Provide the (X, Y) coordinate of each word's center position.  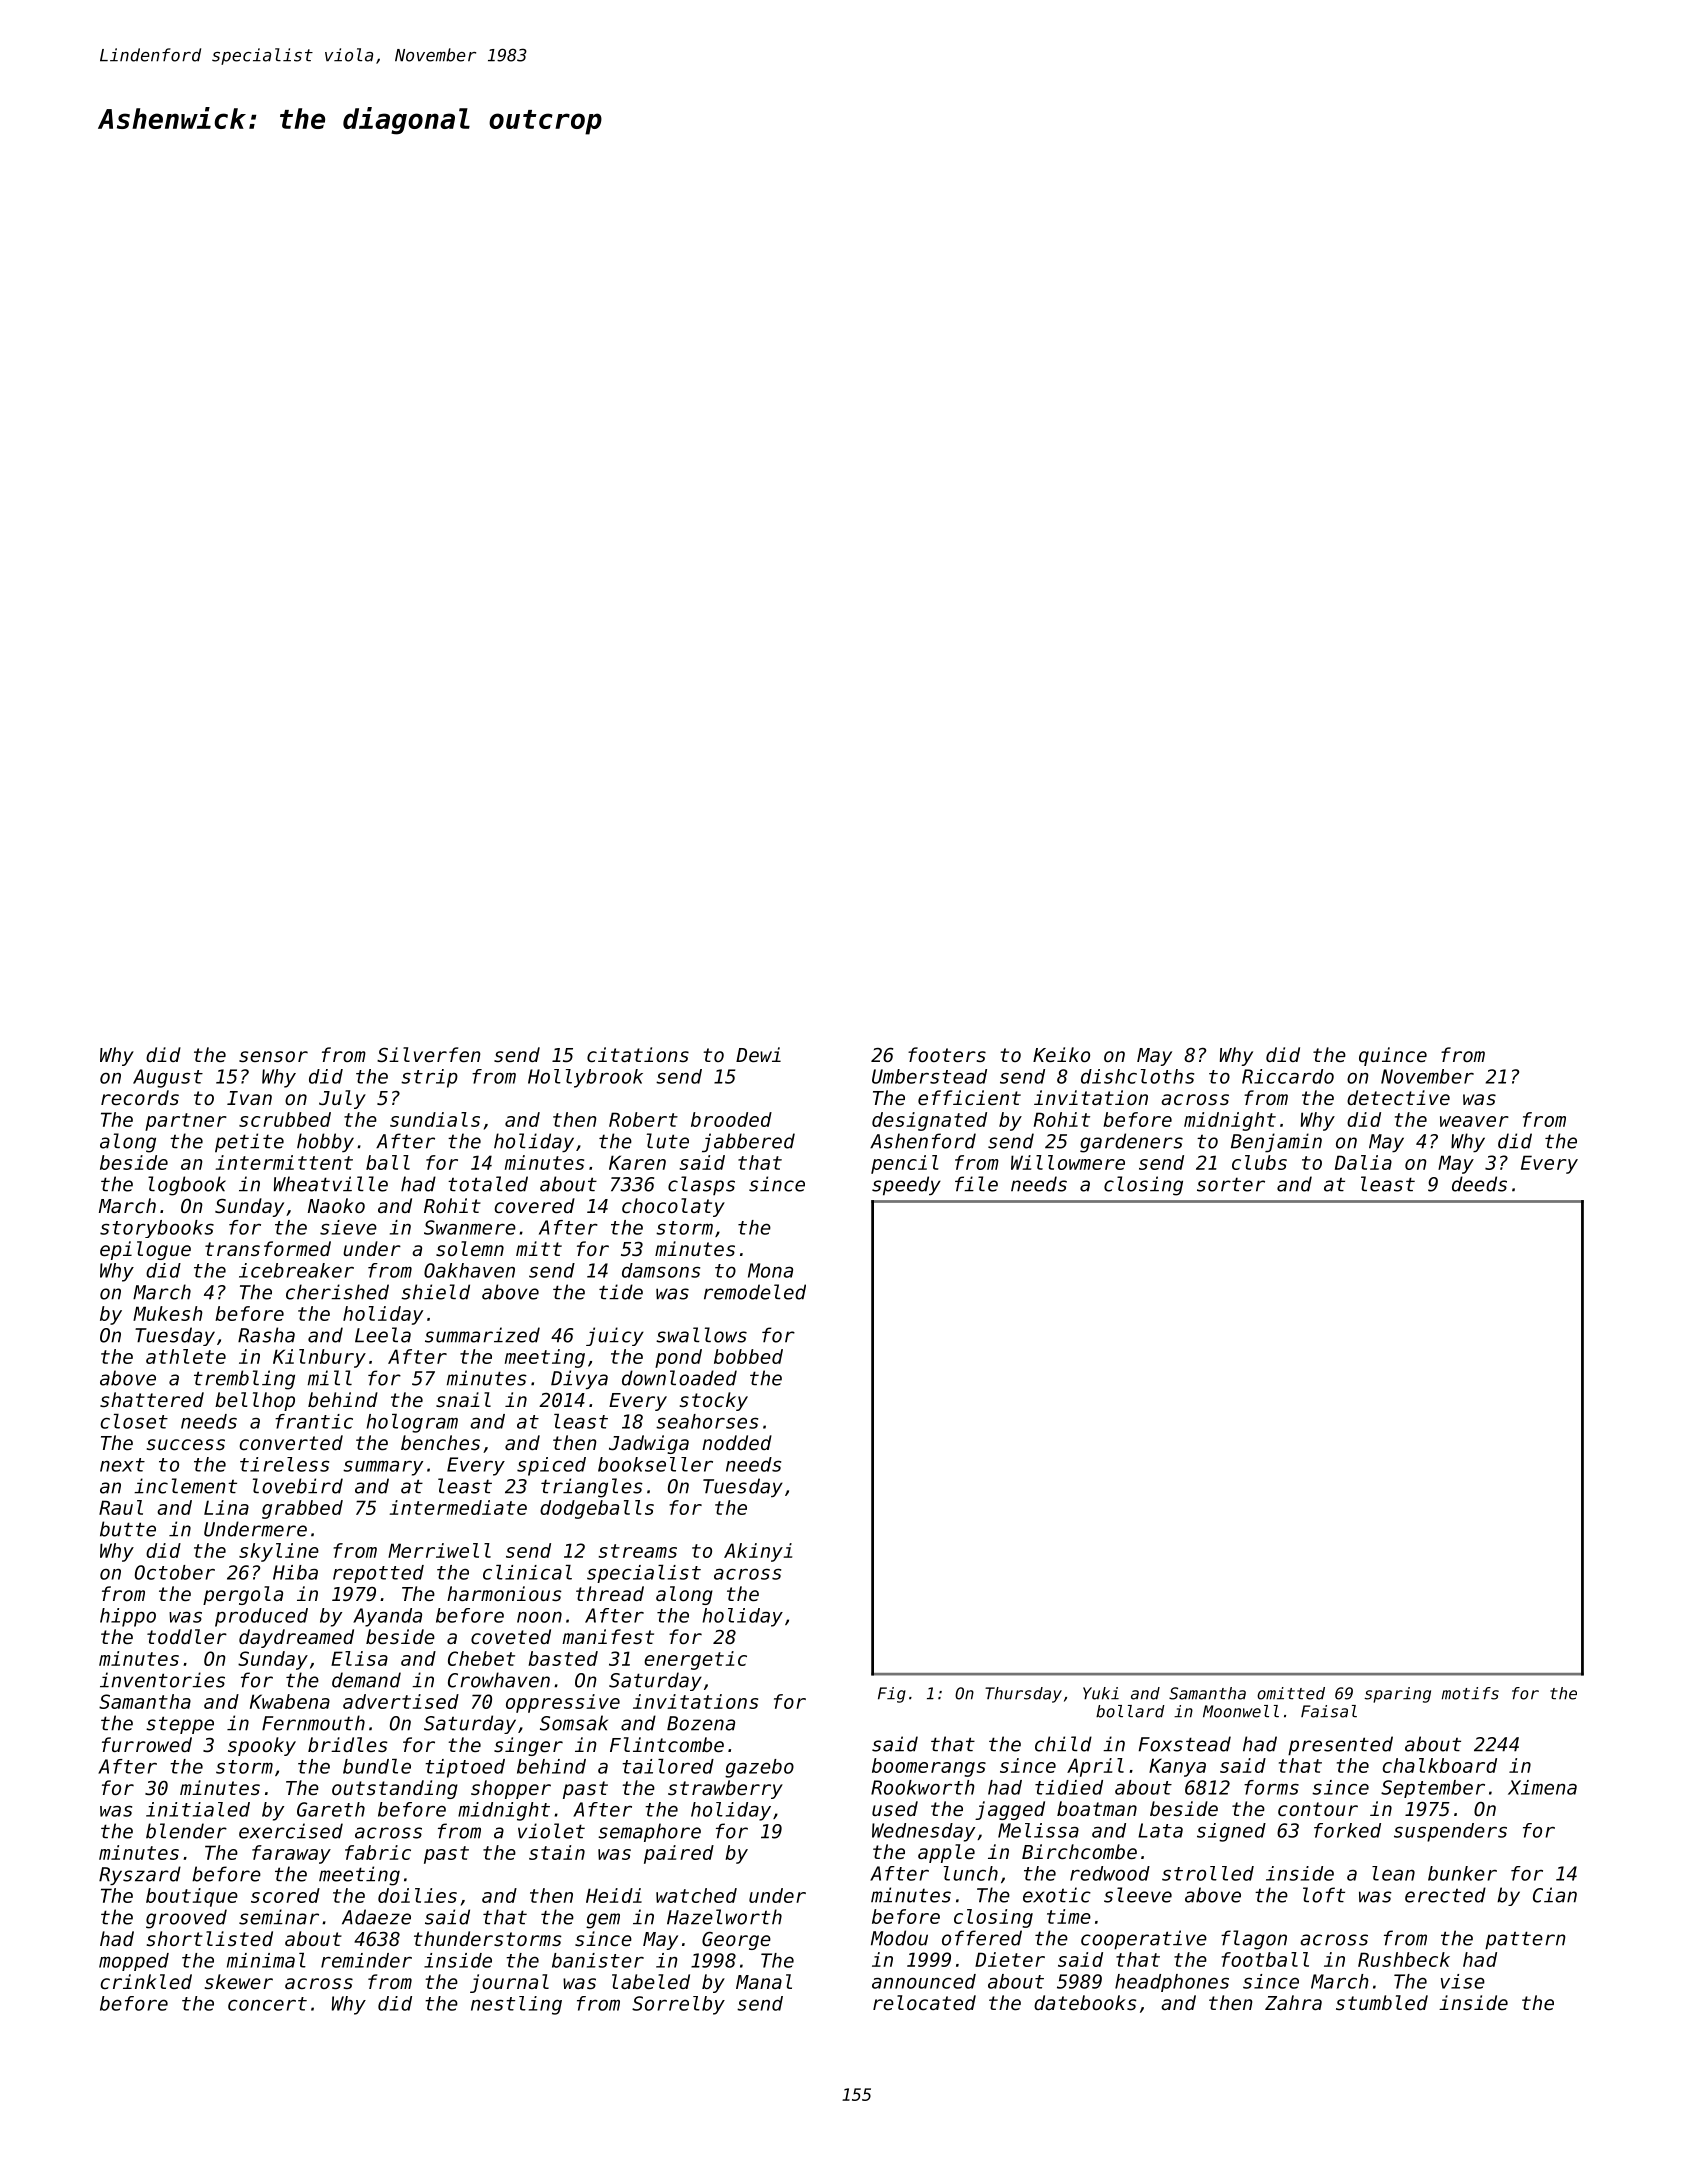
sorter (1231, 1184)
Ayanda (387, 1617)
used (895, 1808)
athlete (186, 1356)
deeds (1479, 1184)
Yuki (1101, 1693)
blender (186, 1831)
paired (679, 1854)
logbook (187, 1186)
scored (285, 1895)
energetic (695, 1660)
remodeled (755, 1292)
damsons (661, 1270)
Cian (1555, 1895)
